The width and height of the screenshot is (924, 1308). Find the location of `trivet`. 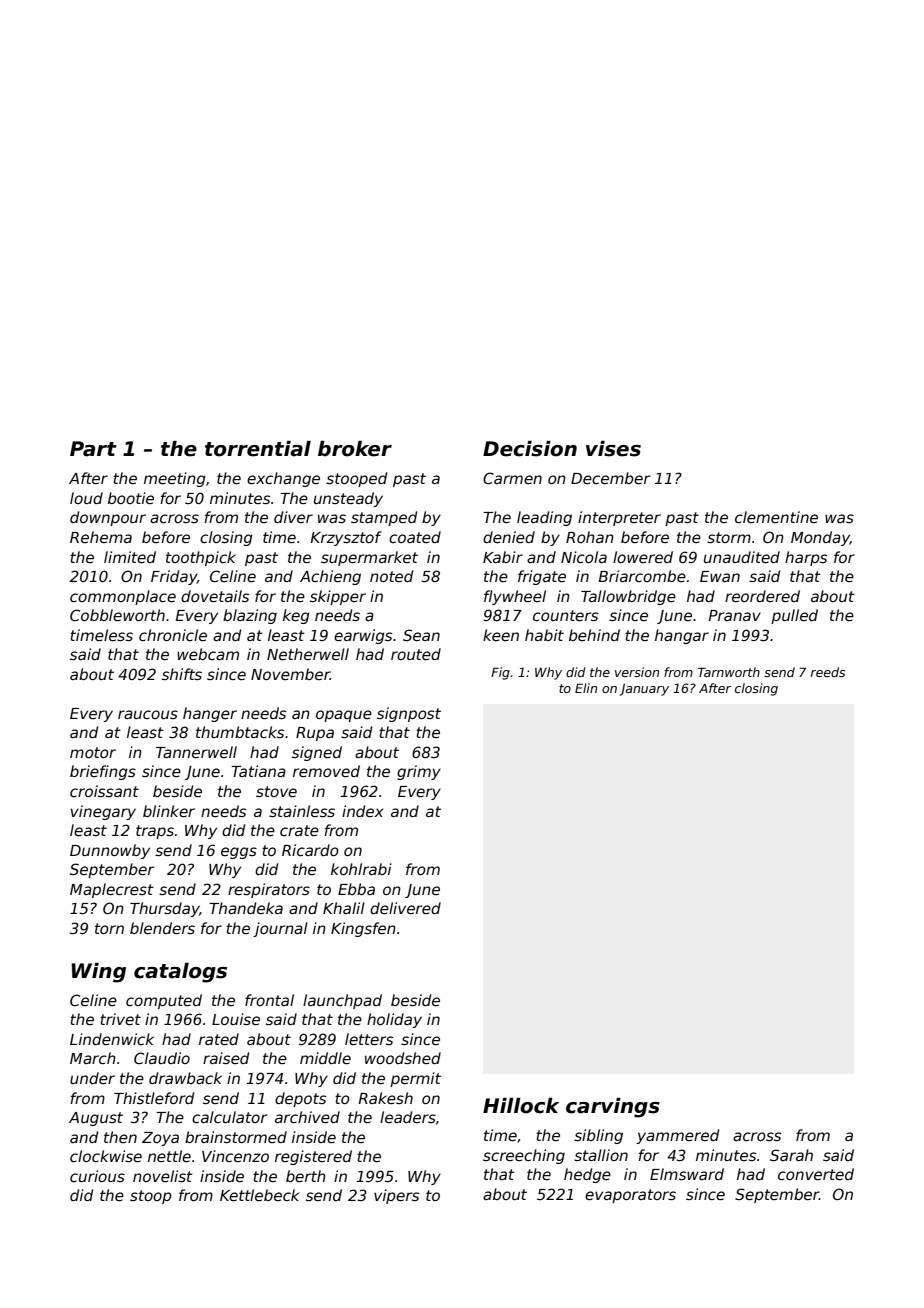

trivet is located at coordinates (120, 1019).
